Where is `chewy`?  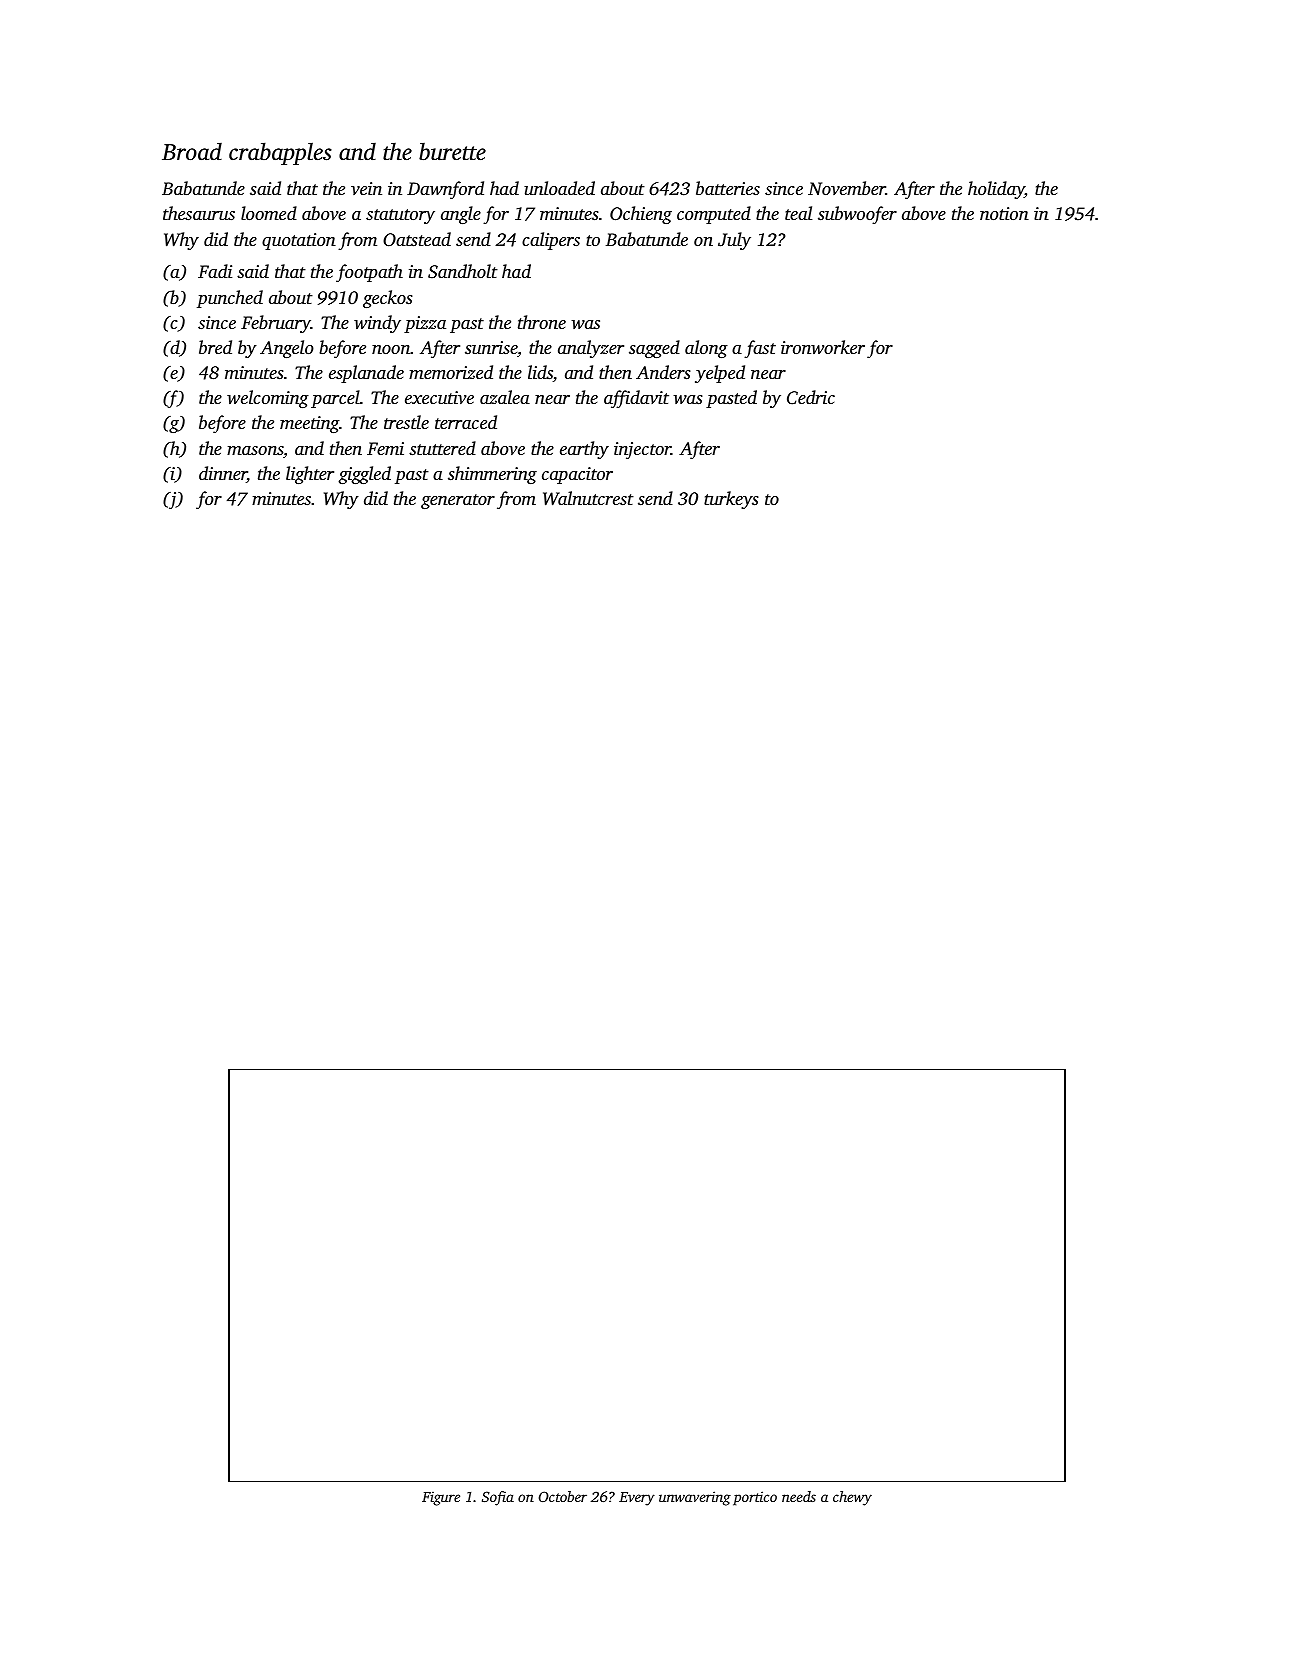 chewy is located at coordinates (852, 1498).
